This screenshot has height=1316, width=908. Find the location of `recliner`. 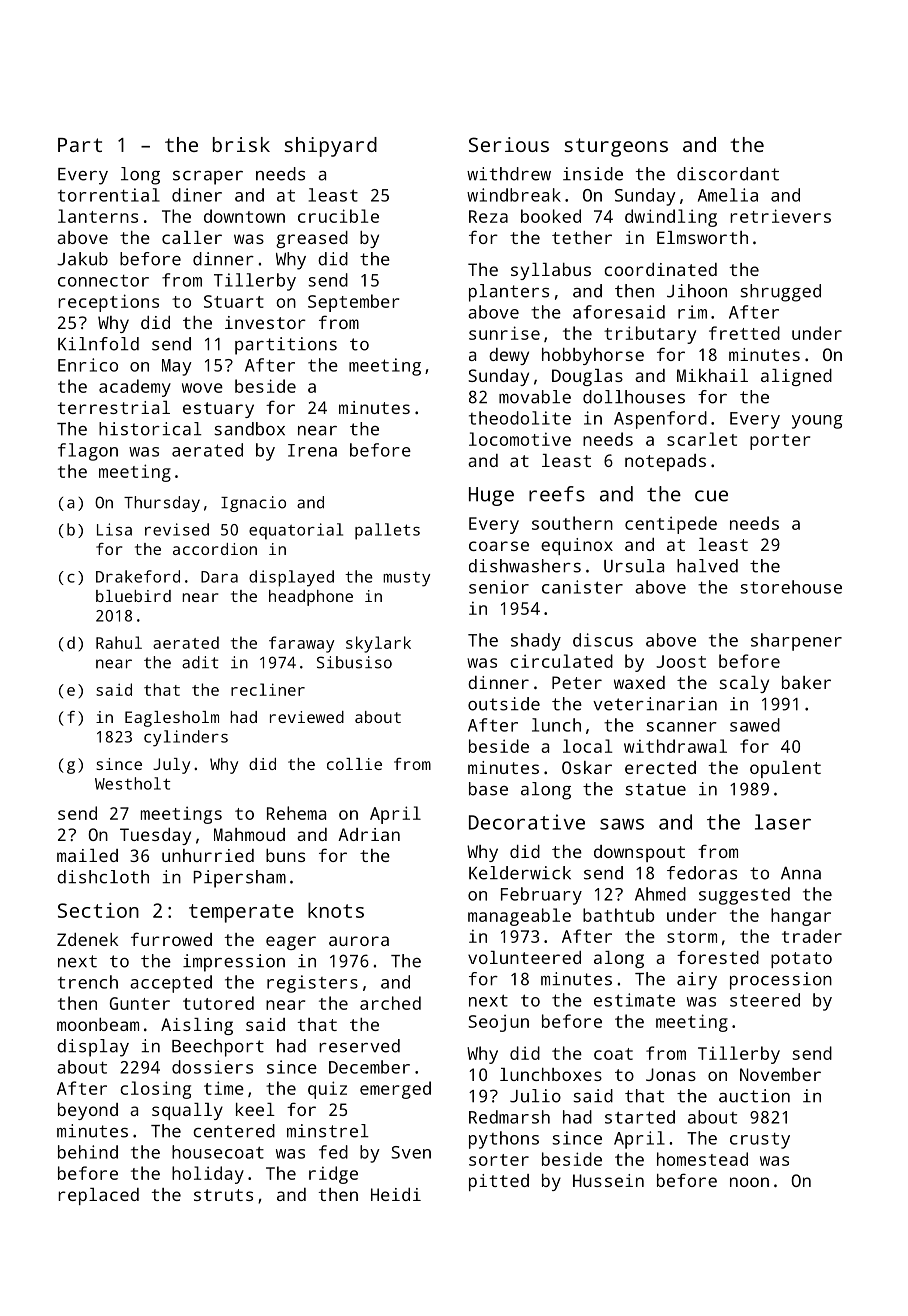

recliner is located at coordinates (268, 689).
